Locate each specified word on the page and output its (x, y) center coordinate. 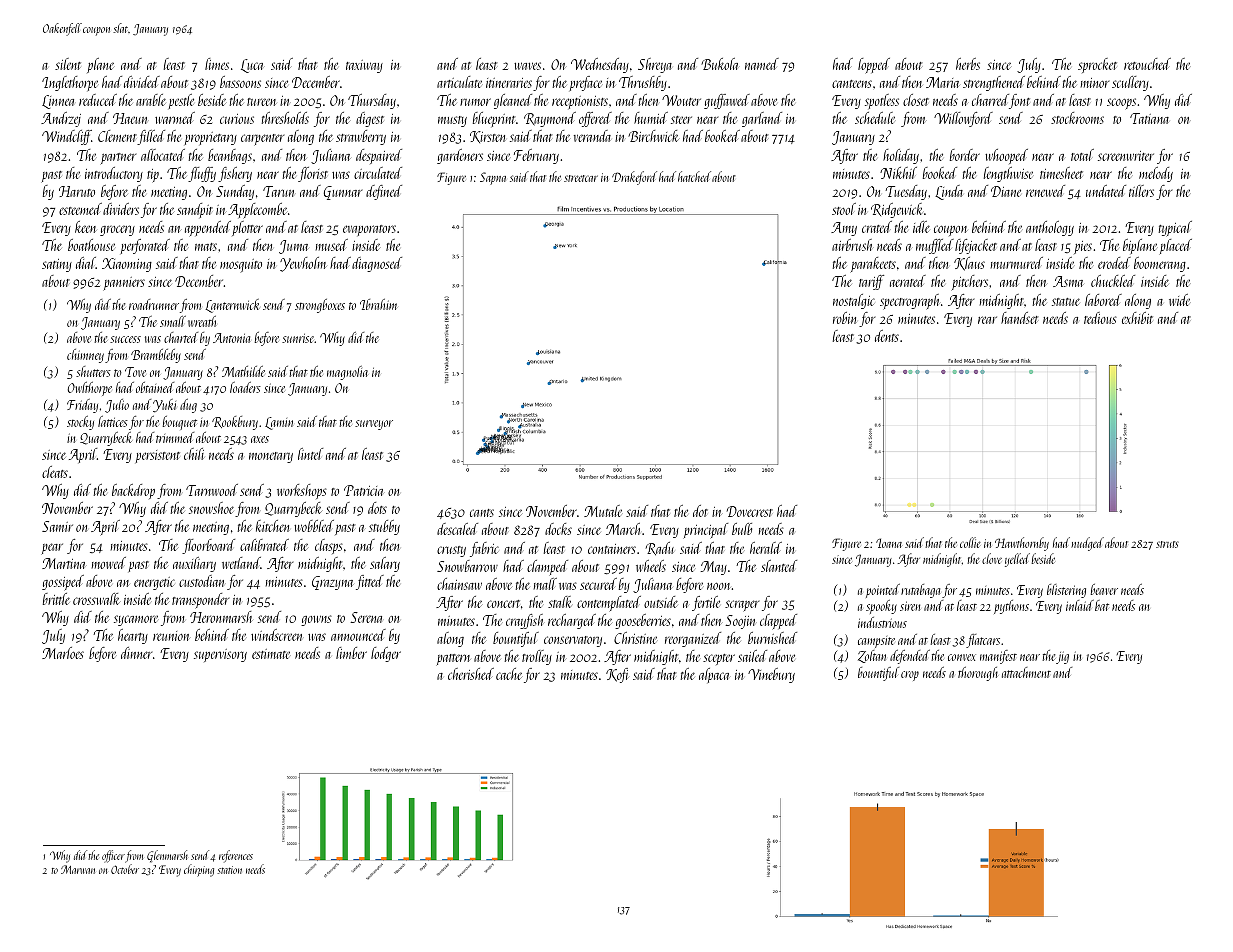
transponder (200, 601)
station (229, 870)
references (236, 856)
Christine (635, 638)
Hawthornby (1022, 544)
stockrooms (1077, 118)
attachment (1026, 672)
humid (651, 118)
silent (68, 64)
